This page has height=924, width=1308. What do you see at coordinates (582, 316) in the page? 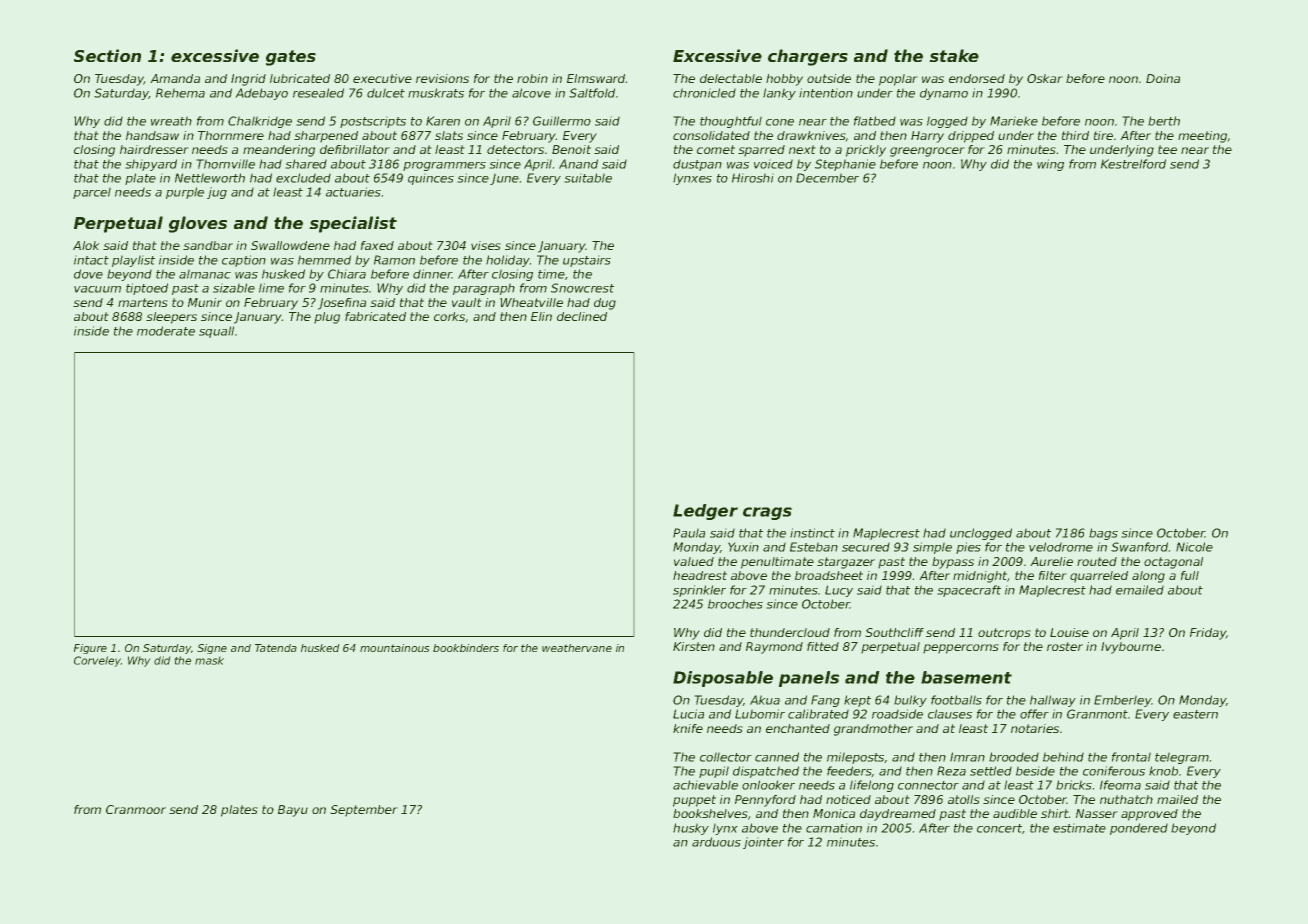
I see `declined` at bounding box center [582, 316].
